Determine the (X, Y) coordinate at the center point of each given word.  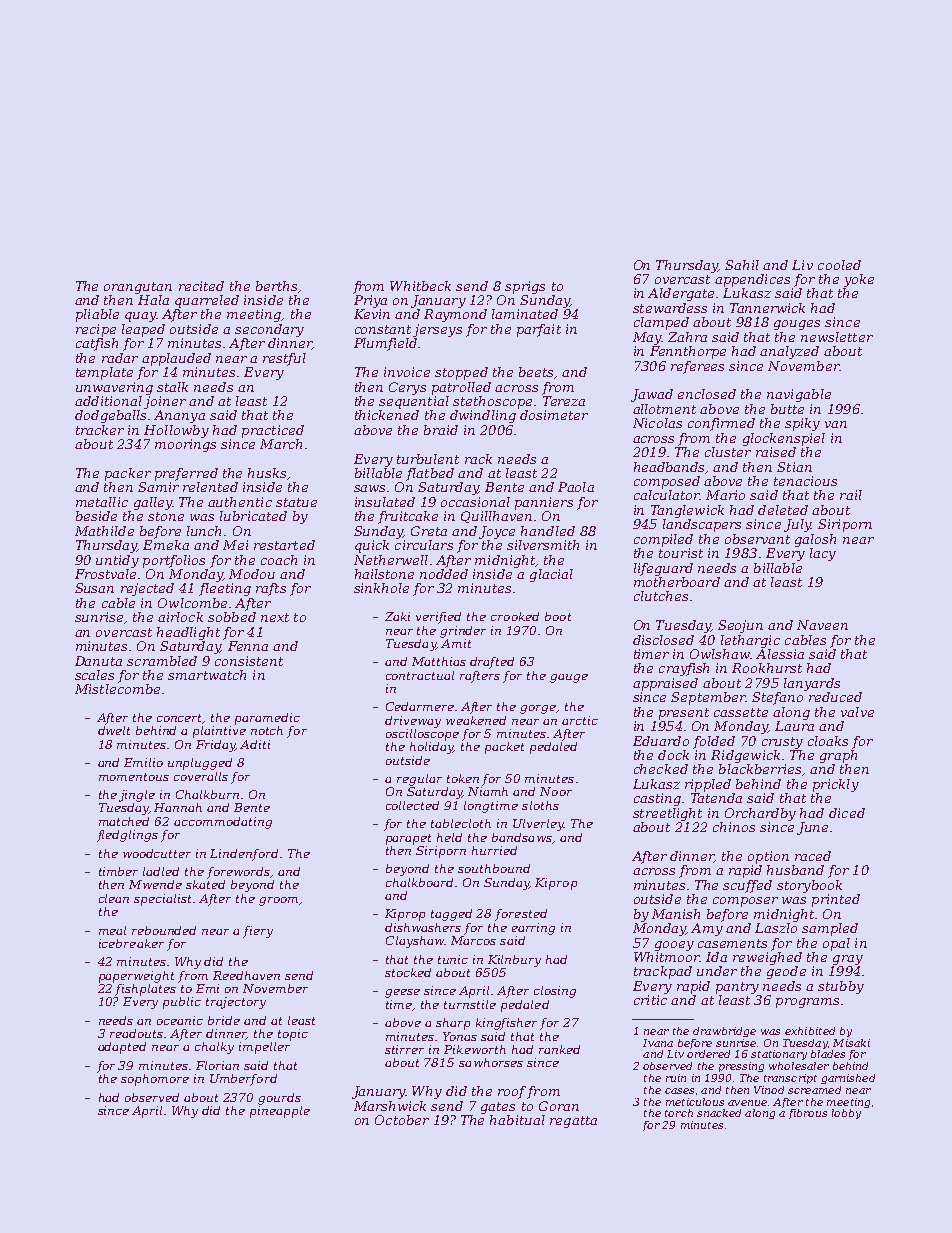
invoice (407, 372)
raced (813, 856)
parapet (408, 839)
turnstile (470, 1004)
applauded (176, 359)
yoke (859, 280)
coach (279, 560)
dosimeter (554, 415)
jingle (137, 796)
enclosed (707, 394)
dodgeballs (110, 416)
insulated (385, 502)
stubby (841, 987)
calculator (667, 495)
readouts (136, 1033)
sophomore (155, 1080)
